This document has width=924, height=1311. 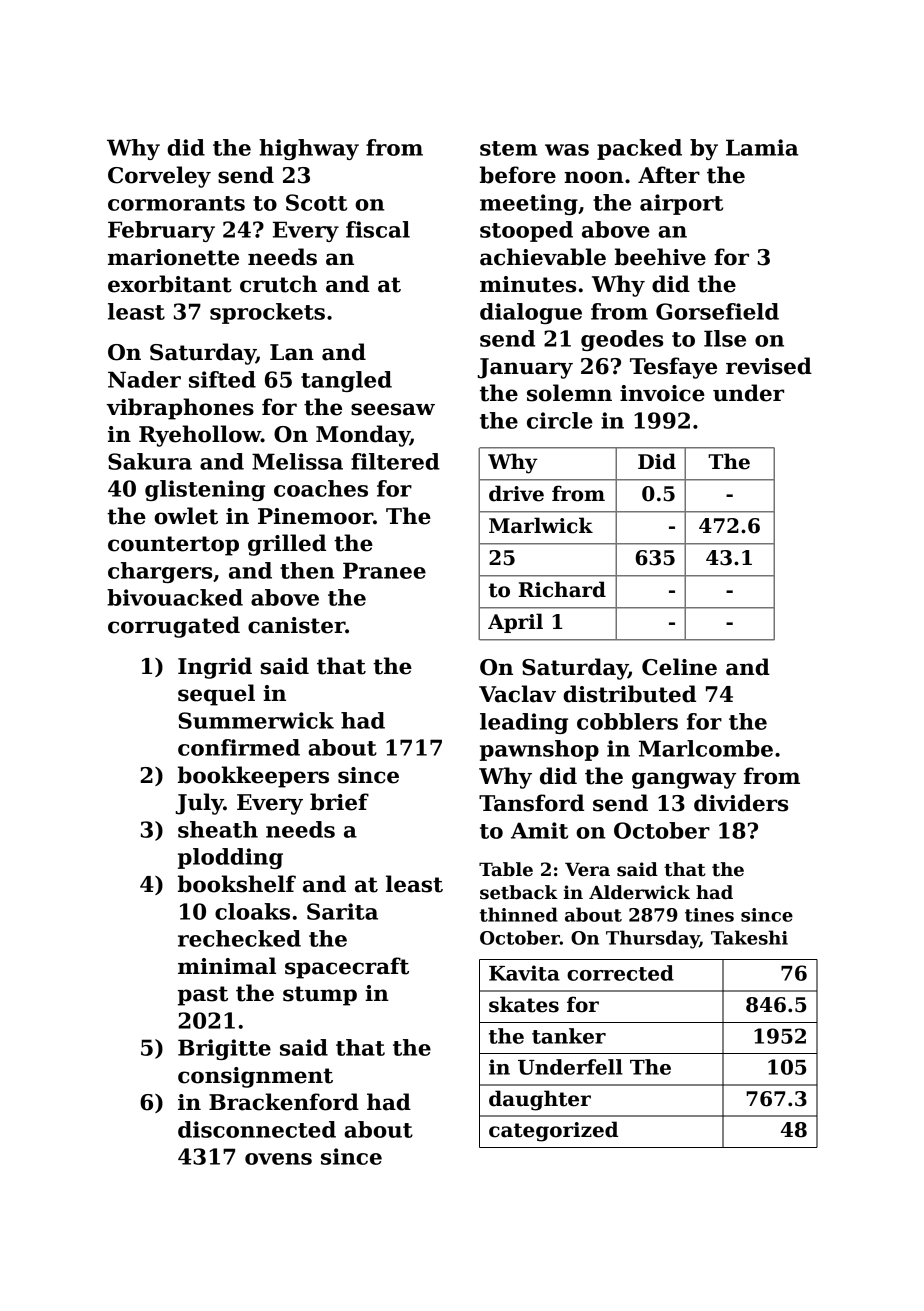 I want to click on Brigitte, so click(x=224, y=1049).
